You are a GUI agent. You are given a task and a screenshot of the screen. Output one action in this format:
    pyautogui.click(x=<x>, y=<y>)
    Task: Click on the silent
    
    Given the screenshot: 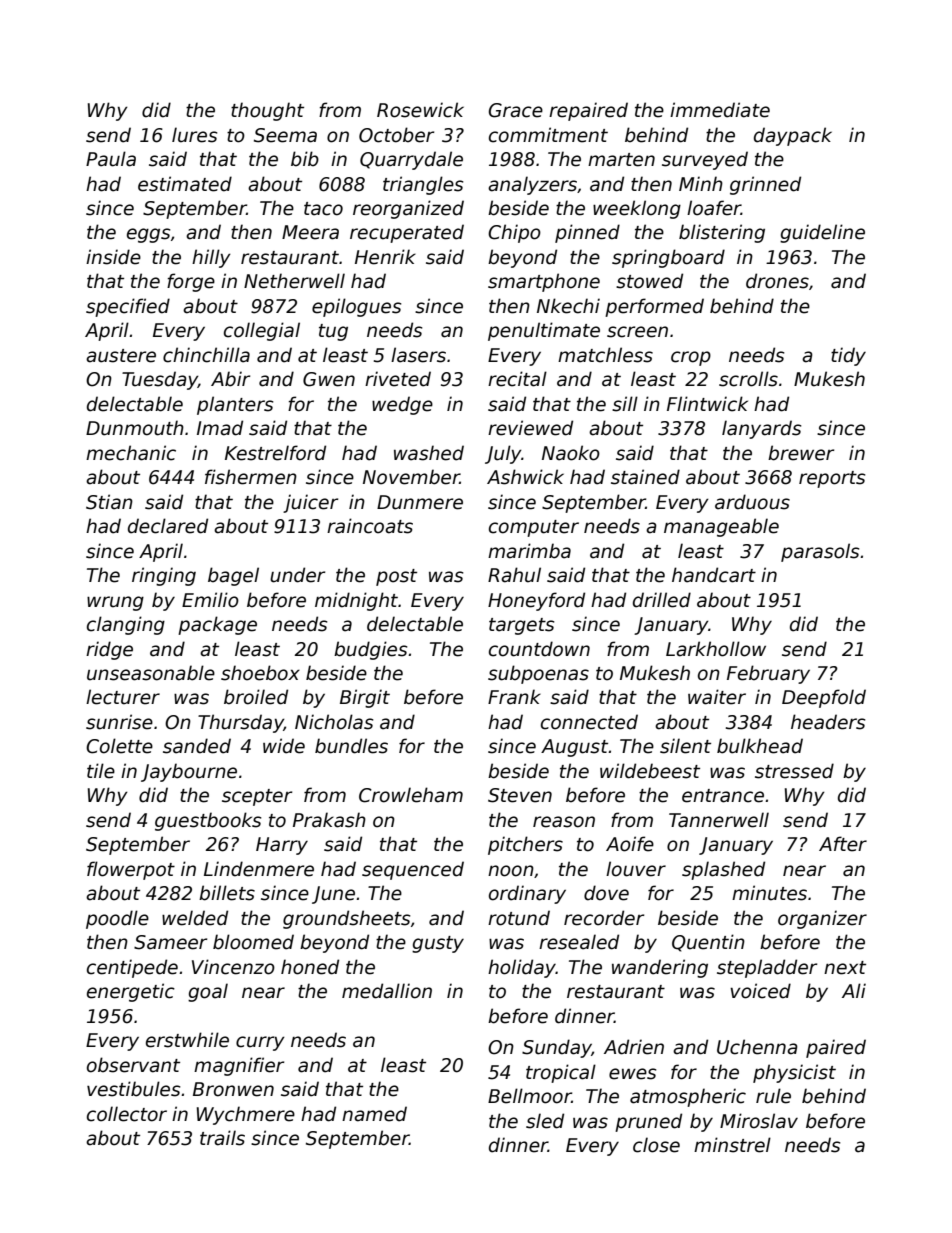 What is the action you would take?
    pyautogui.click(x=685, y=746)
